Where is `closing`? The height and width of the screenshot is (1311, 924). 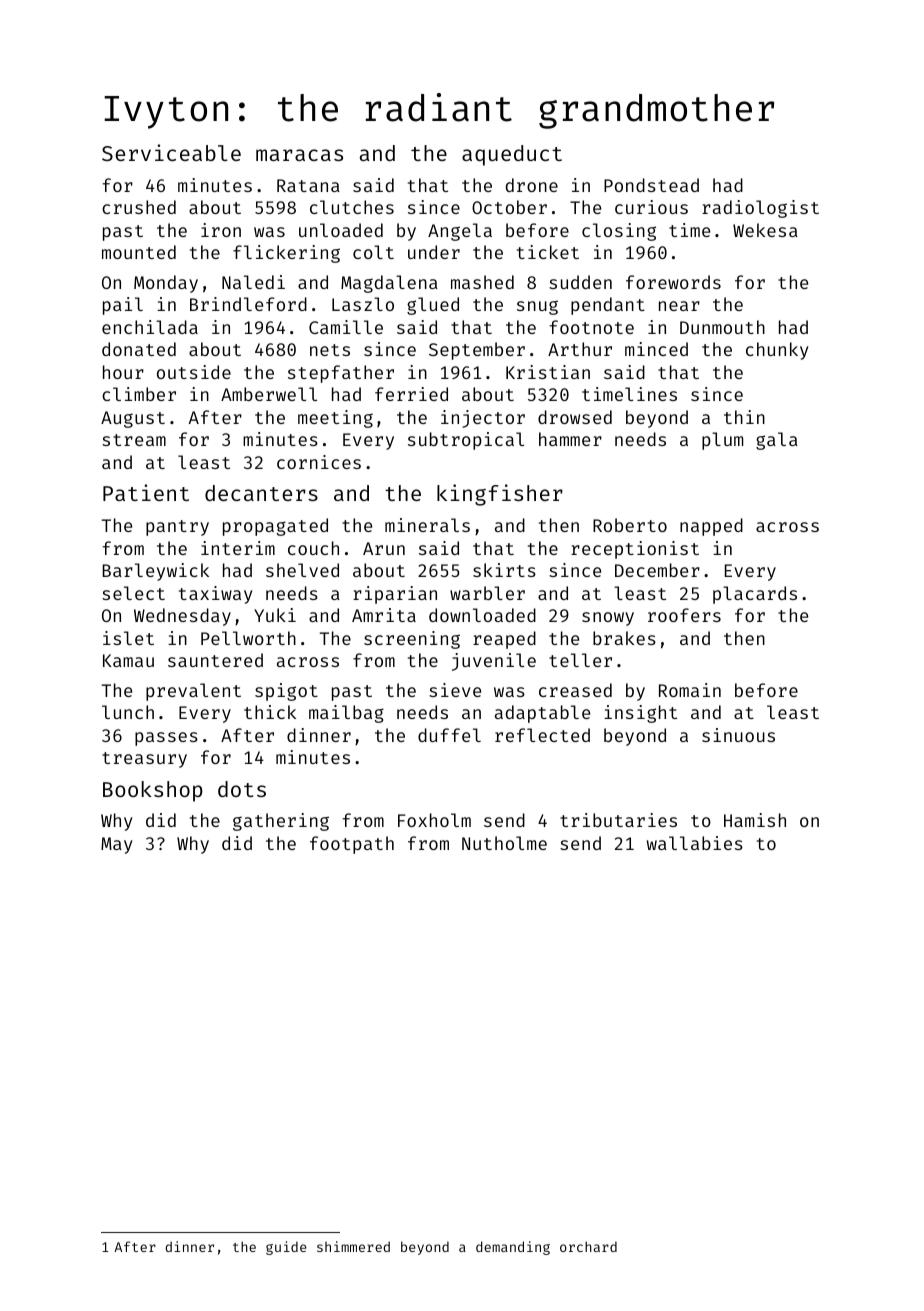 closing is located at coordinates (619, 232).
